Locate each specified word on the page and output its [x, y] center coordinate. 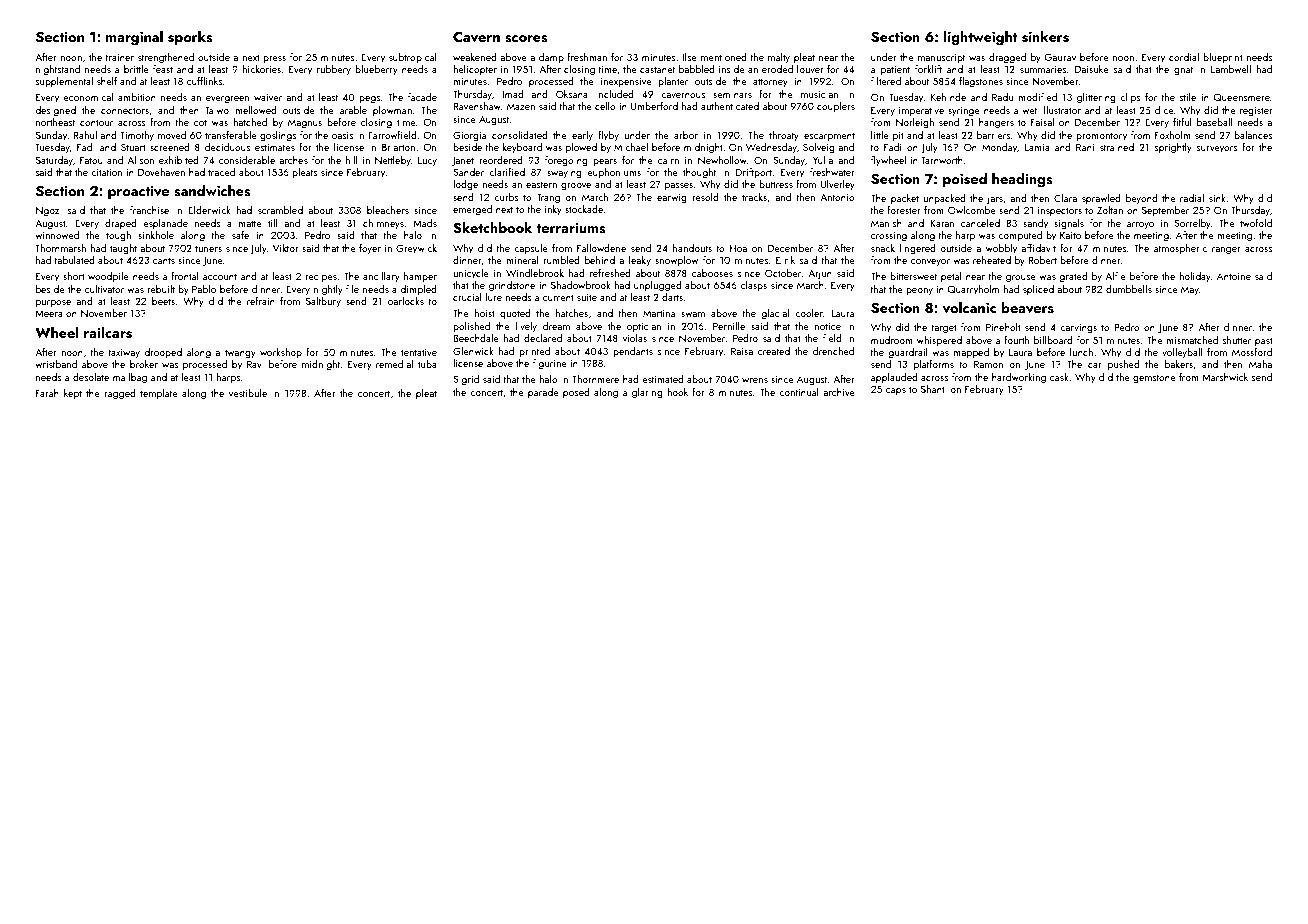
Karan [942, 223]
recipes [321, 277]
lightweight [981, 38]
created [774, 351]
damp [551, 58]
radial [1192, 198]
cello [605, 106]
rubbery [334, 70]
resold [705, 197]
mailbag [130, 378]
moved [172, 135]
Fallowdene [601, 248]
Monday [999, 148]
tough [118, 236]
